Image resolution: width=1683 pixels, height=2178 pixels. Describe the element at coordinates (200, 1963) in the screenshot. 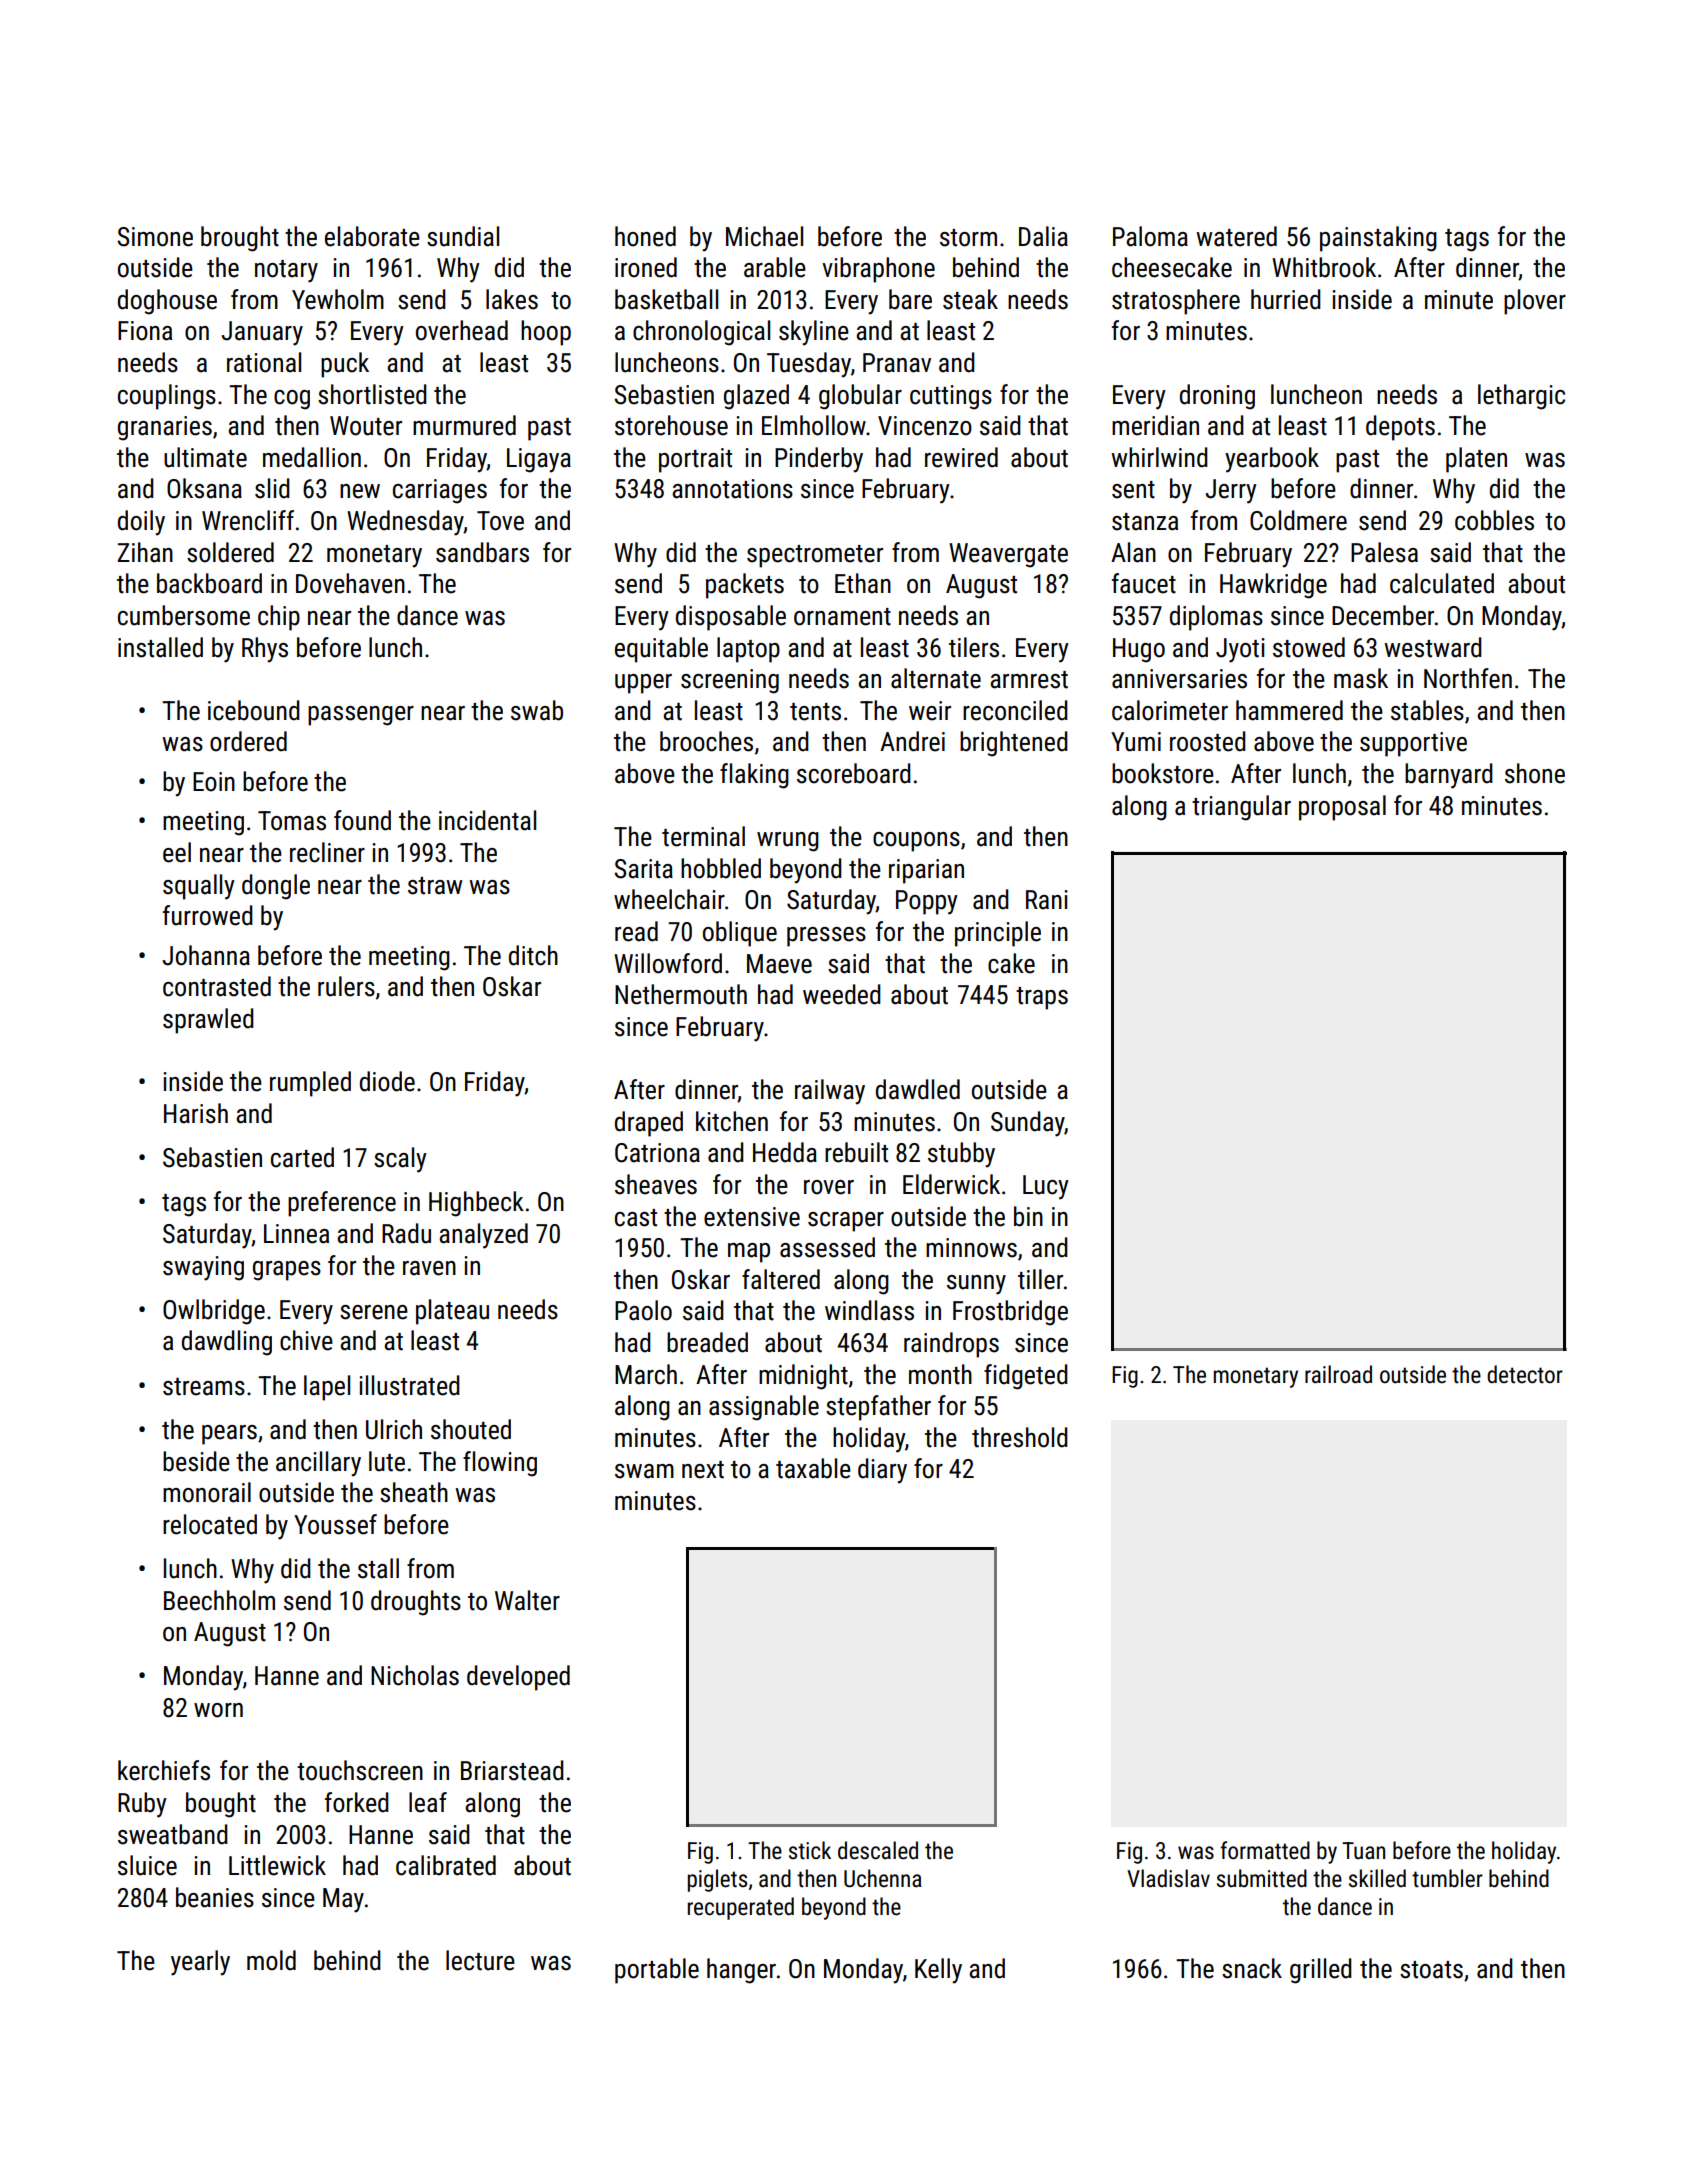

I see `yearly` at that location.
